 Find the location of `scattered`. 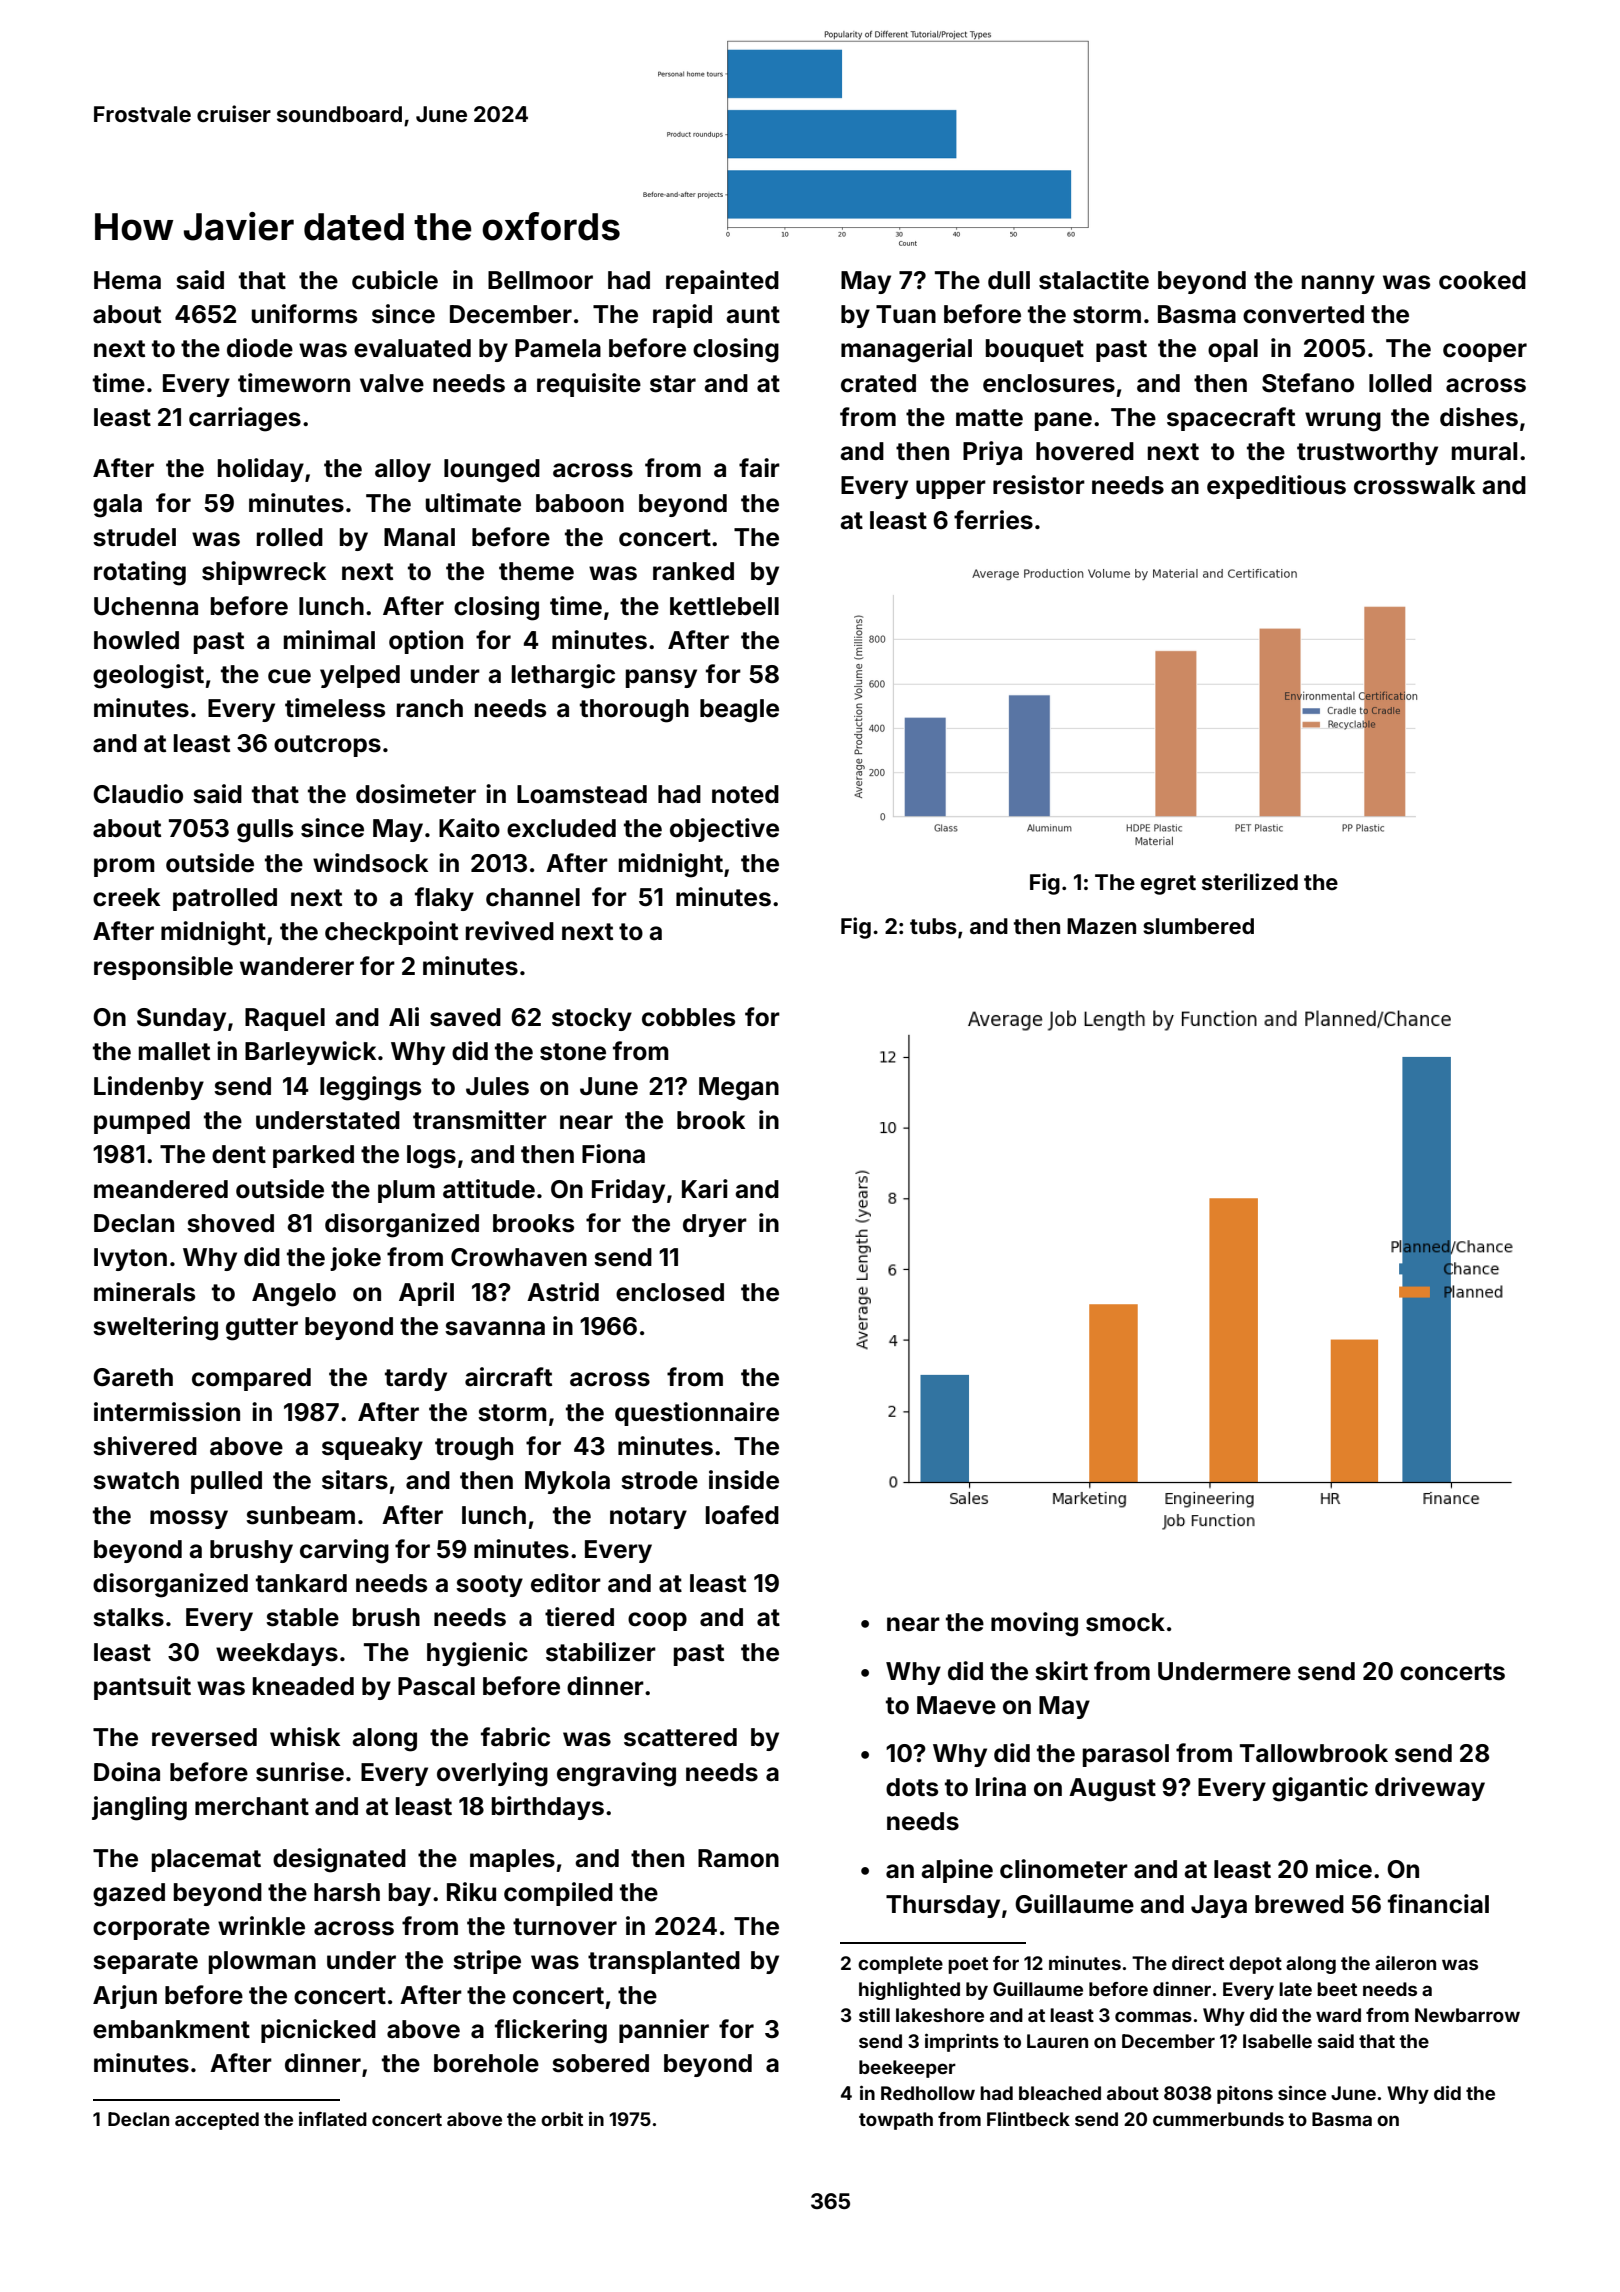

scattered is located at coordinates (680, 1737).
